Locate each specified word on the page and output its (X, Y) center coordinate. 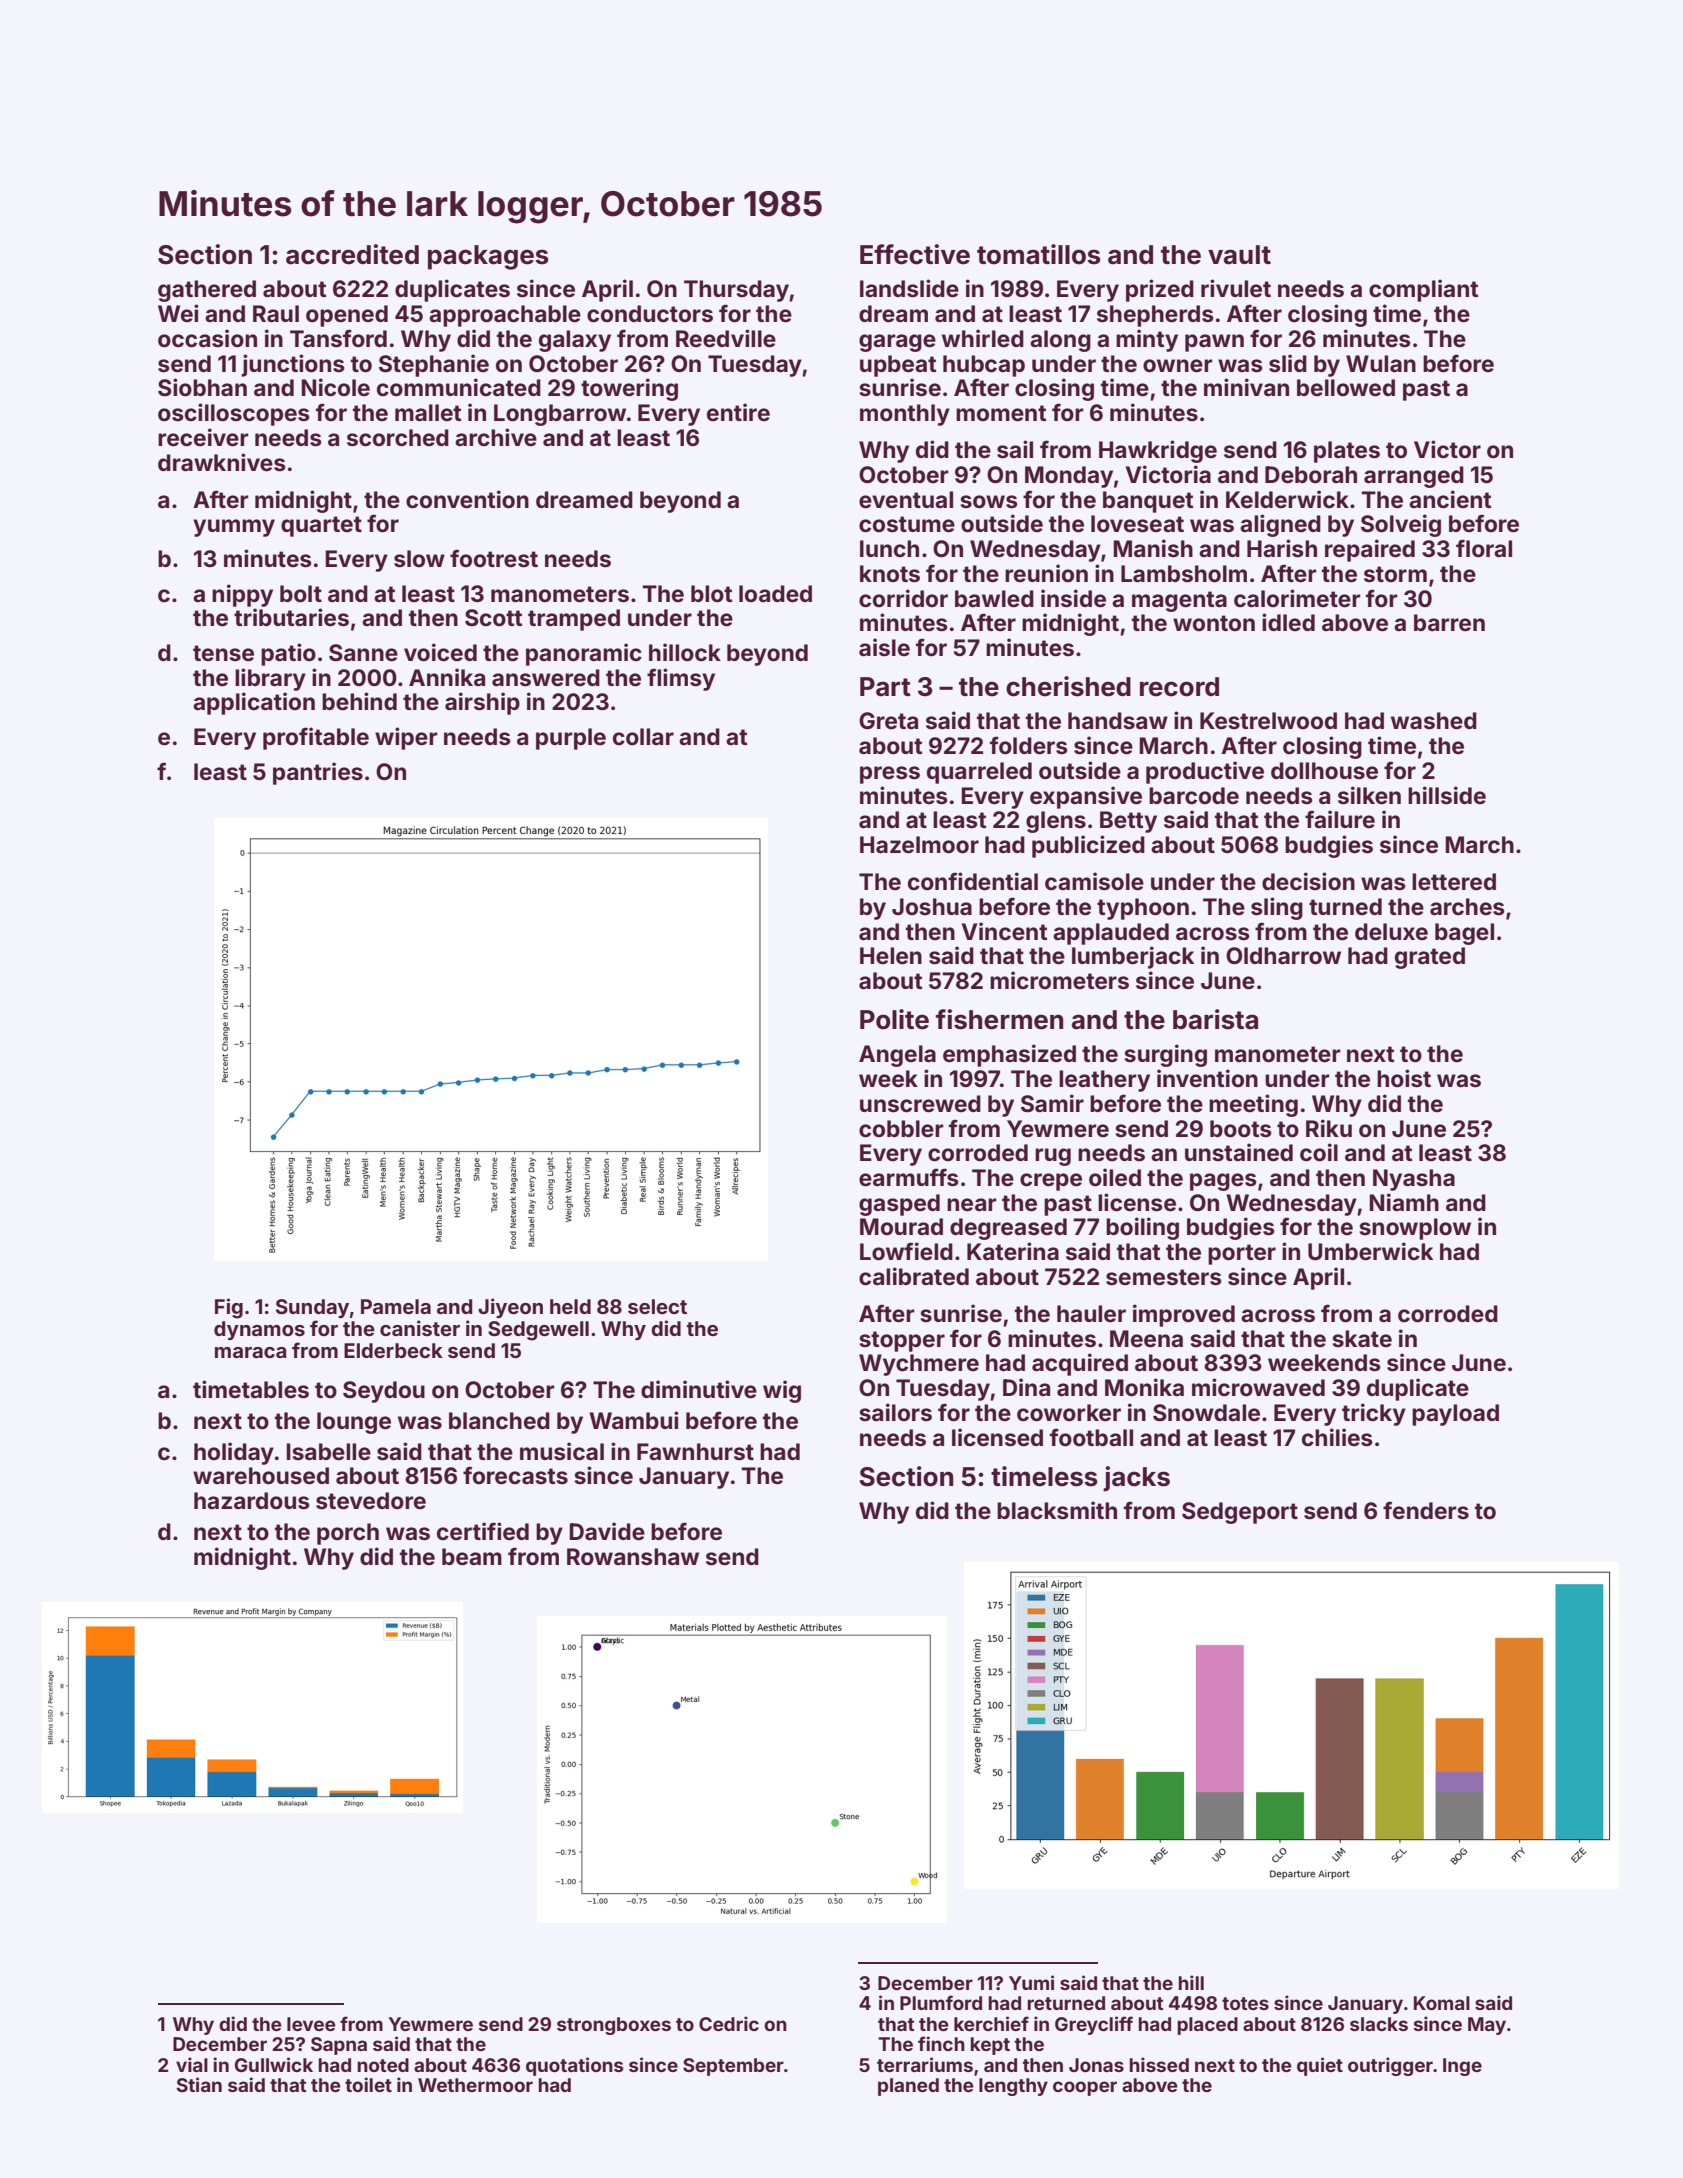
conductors (650, 314)
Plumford (941, 2002)
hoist (1404, 1078)
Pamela (396, 1306)
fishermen (1000, 1019)
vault (1239, 255)
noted (383, 2065)
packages (488, 257)
